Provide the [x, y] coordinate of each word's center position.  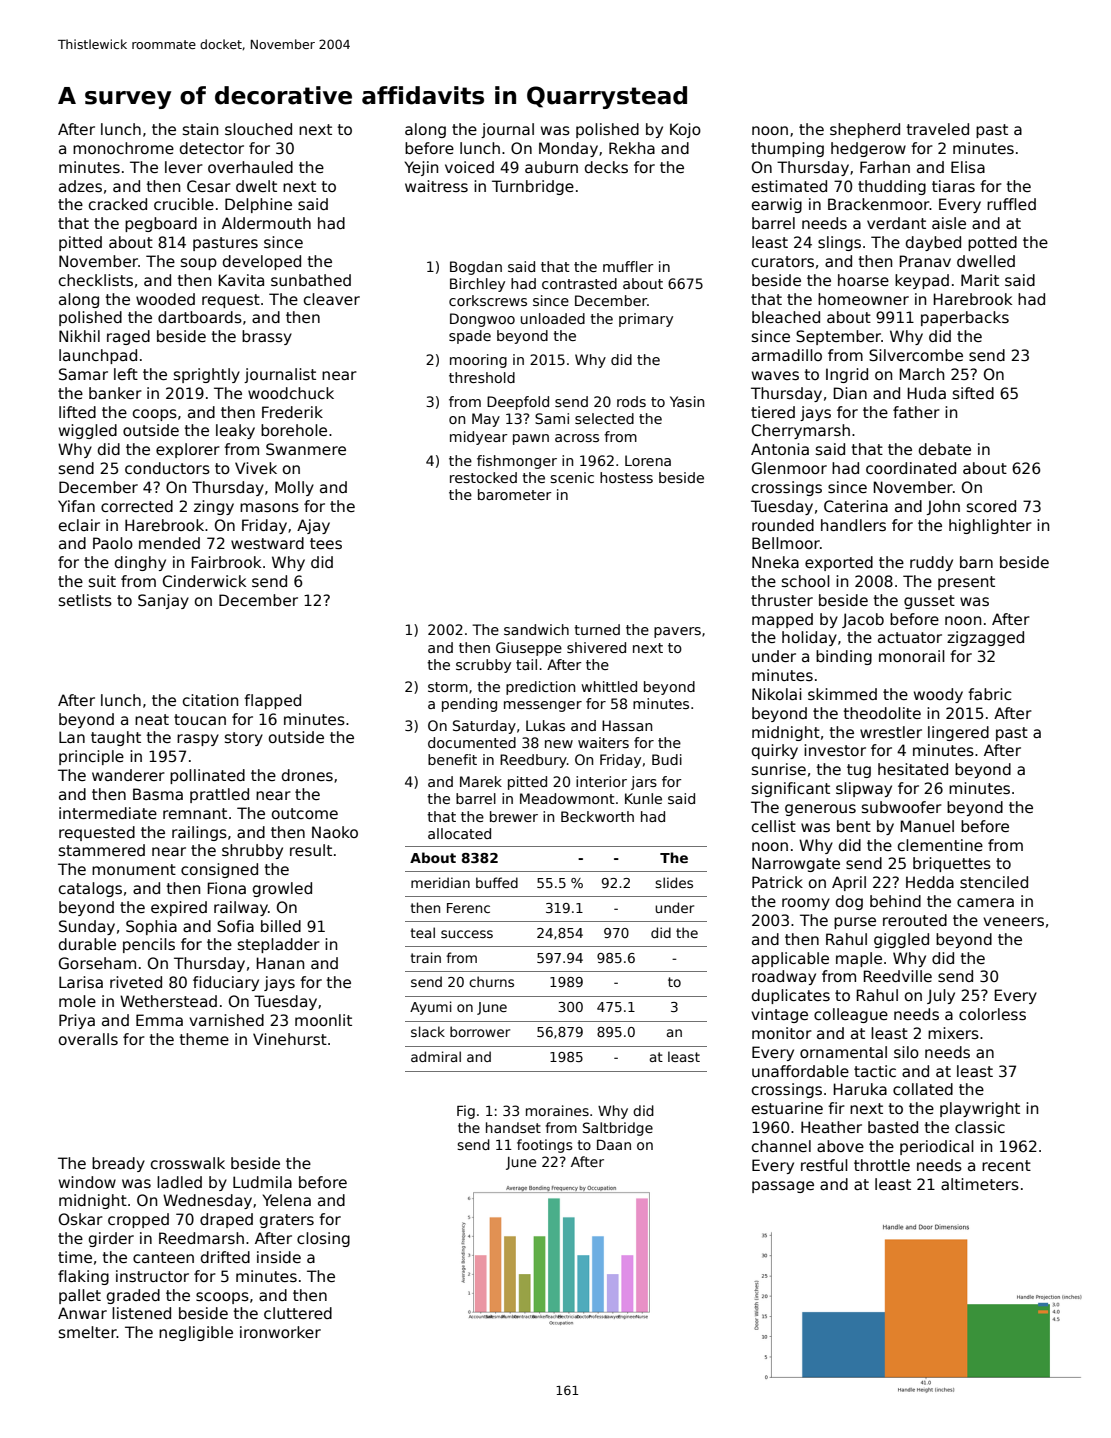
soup [199, 264]
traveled [938, 129]
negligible [196, 1333]
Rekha [632, 148]
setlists [85, 600]
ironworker [280, 1332]
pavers [677, 632]
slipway [864, 789]
